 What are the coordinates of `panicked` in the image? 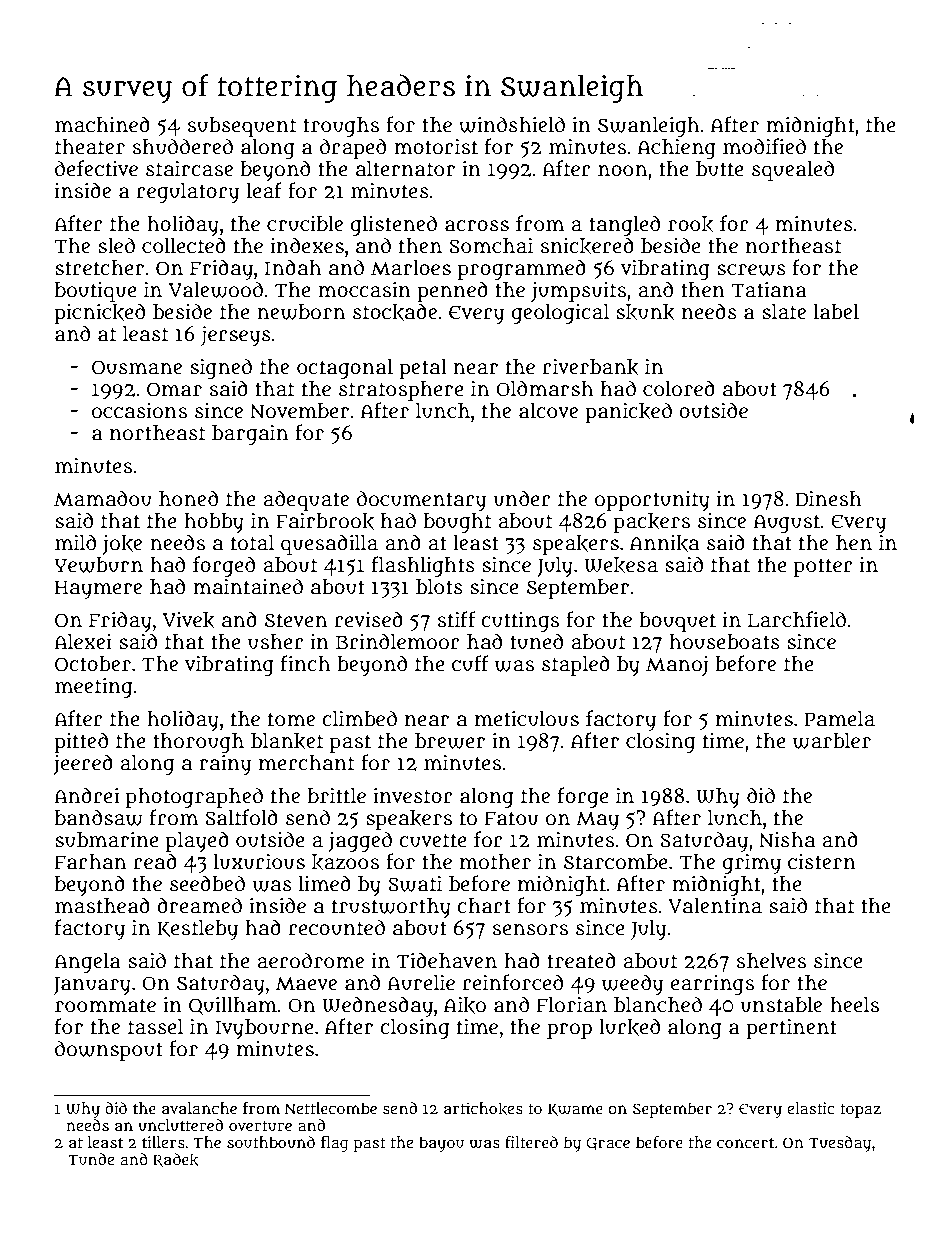 It's located at (628, 412).
